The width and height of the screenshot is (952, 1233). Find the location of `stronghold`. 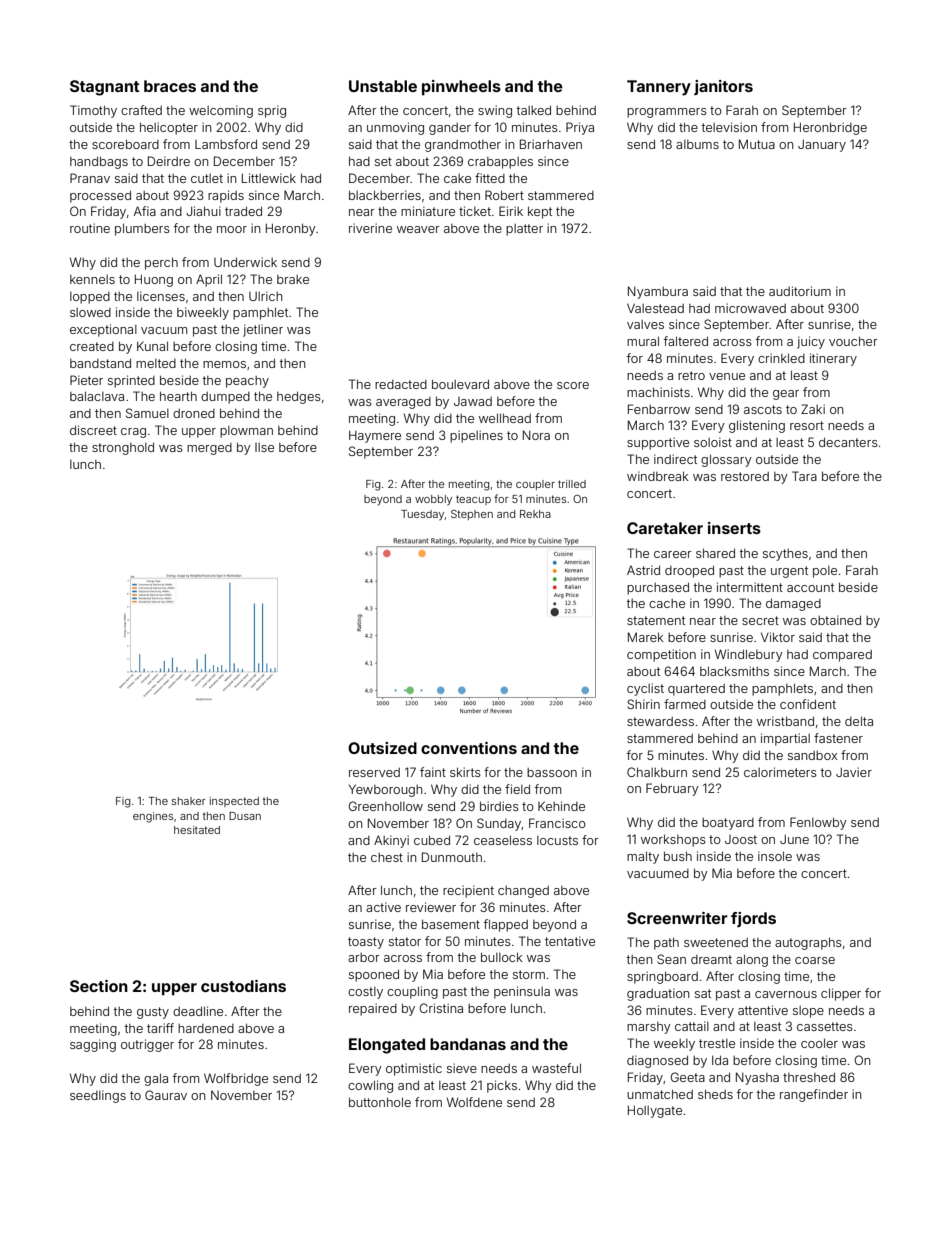

stronghold is located at coordinates (123, 448).
